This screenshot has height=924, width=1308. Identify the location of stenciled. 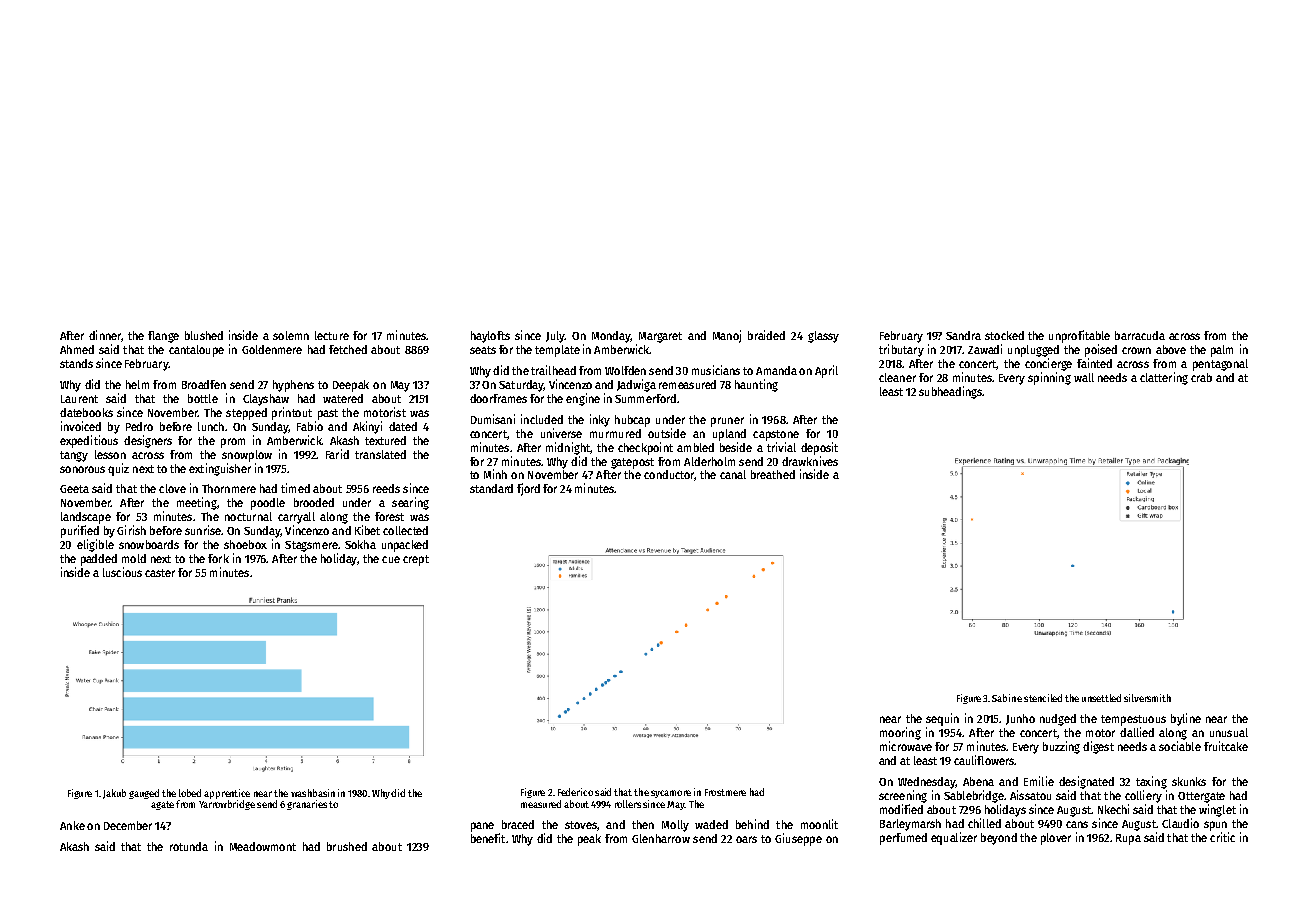
(1043, 698).
